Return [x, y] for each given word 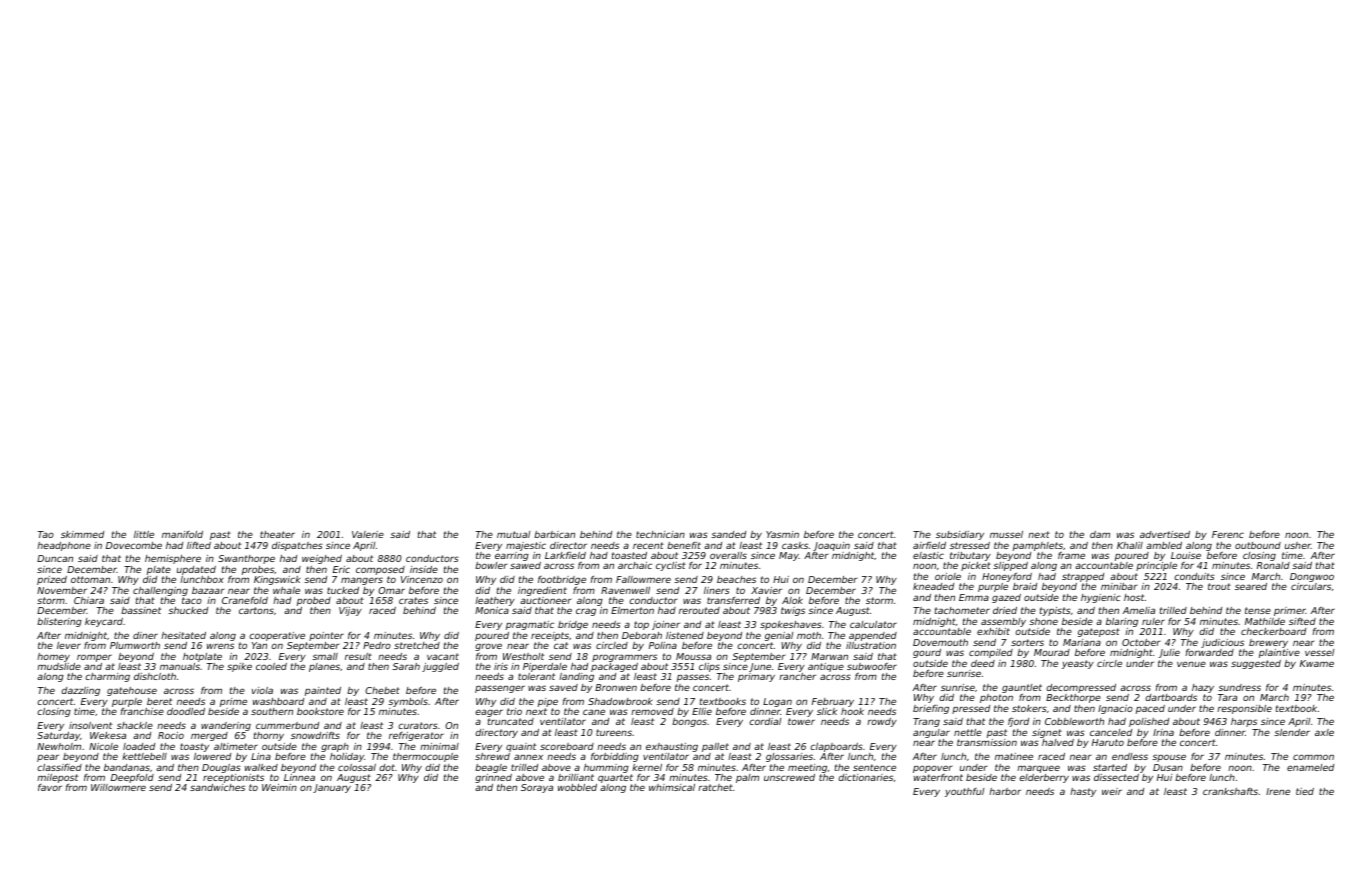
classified [59, 767]
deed [983, 663]
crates [413, 600]
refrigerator [416, 736]
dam [1100, 534]
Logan [777, 702]
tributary [970, 556]
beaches [736, 579]
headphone [64, 546]
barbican [554, 534]
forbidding [615, 757]
